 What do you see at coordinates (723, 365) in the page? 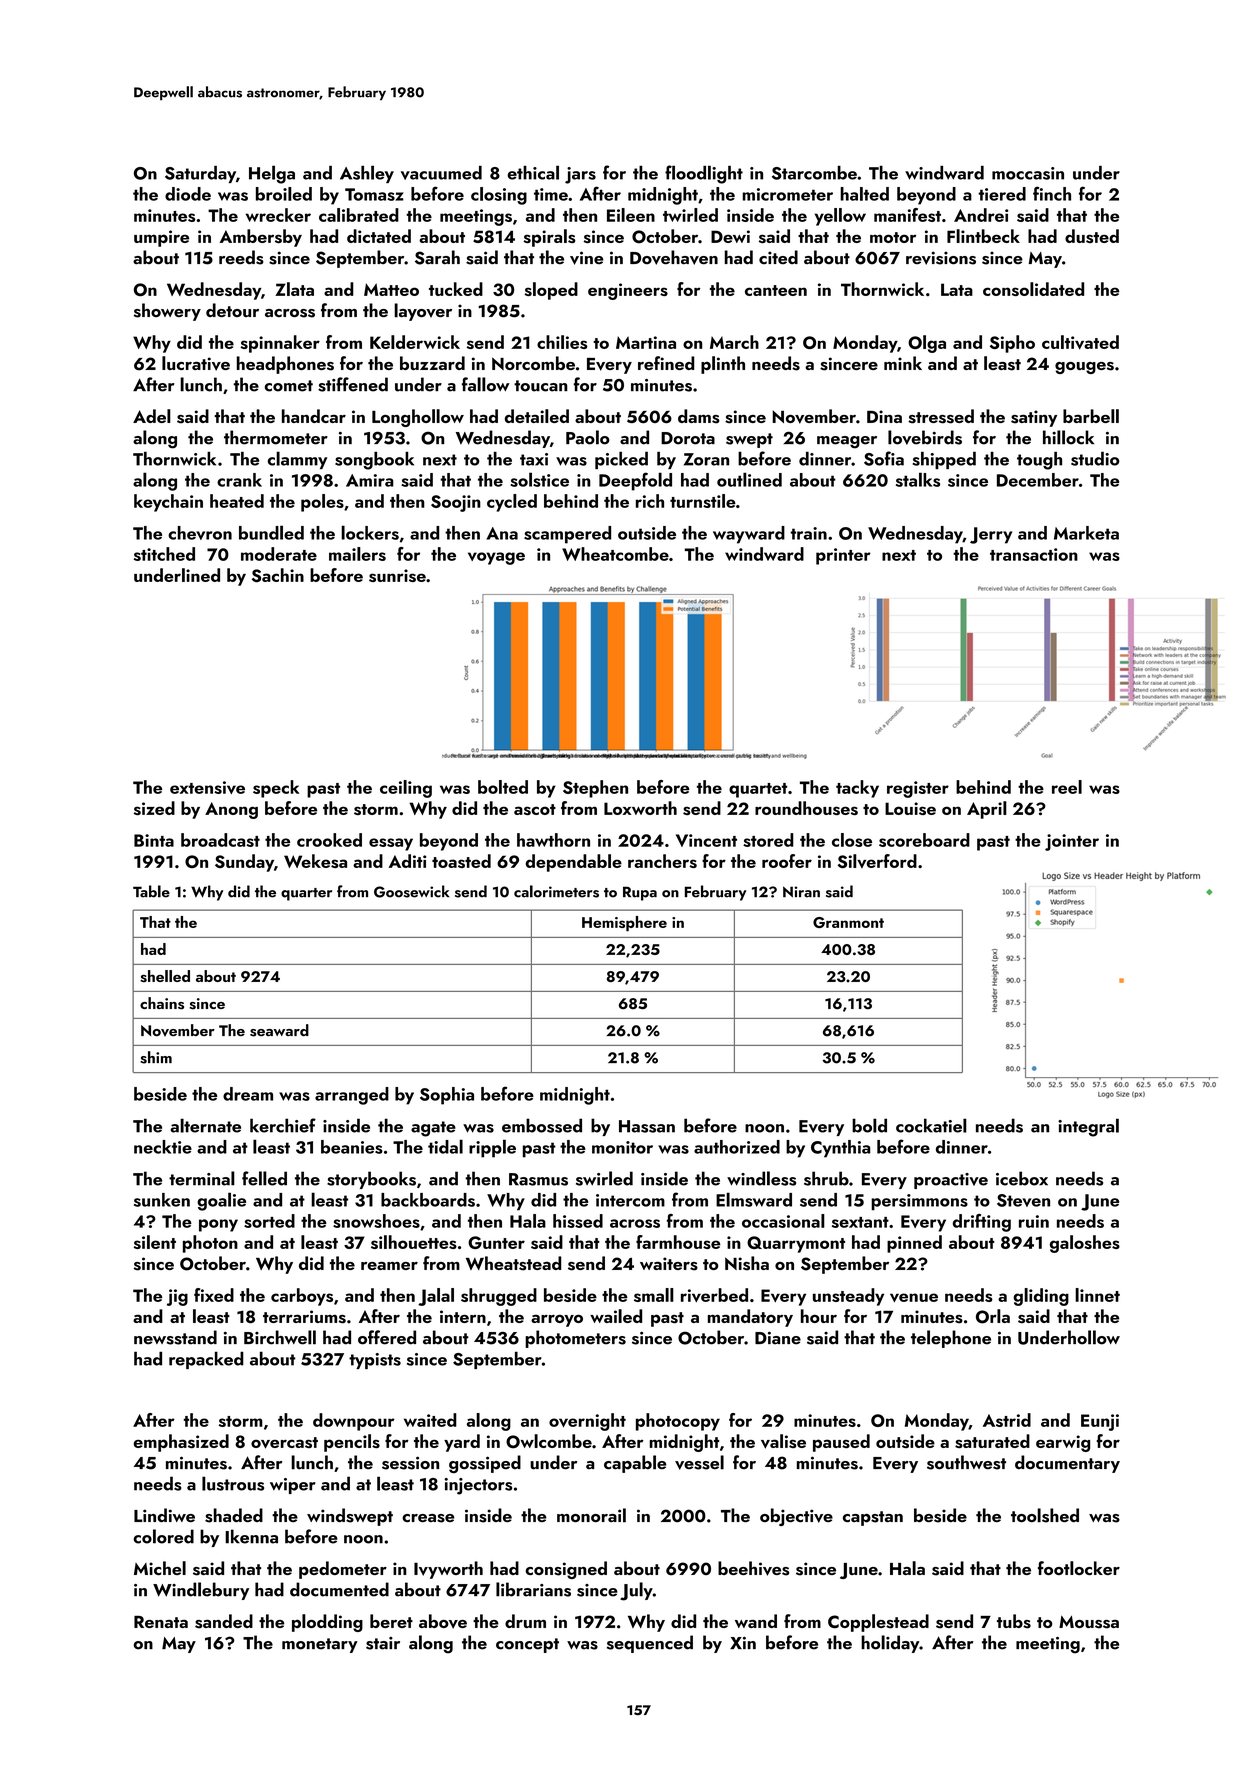
I see `plinth` at bounding box center [723, 365].
